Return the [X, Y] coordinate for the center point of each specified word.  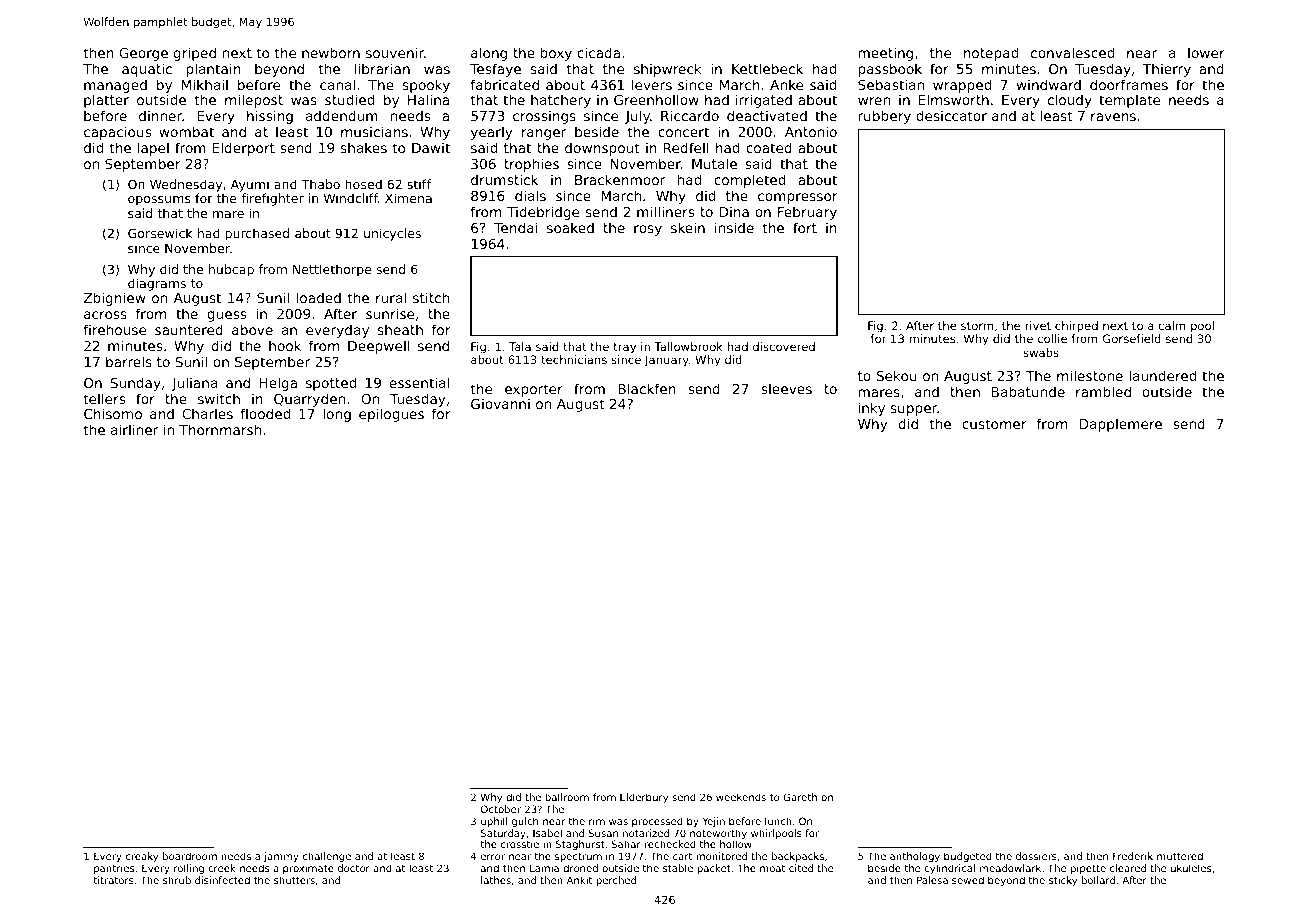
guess [226, 316]
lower [1206, 52]
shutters [294, 880]
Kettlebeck [767, 68]
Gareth [800, 797]
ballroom [567, 797]
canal [337, 84]
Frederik [1133, 856]
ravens [1113, 117]
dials [530, 195]
